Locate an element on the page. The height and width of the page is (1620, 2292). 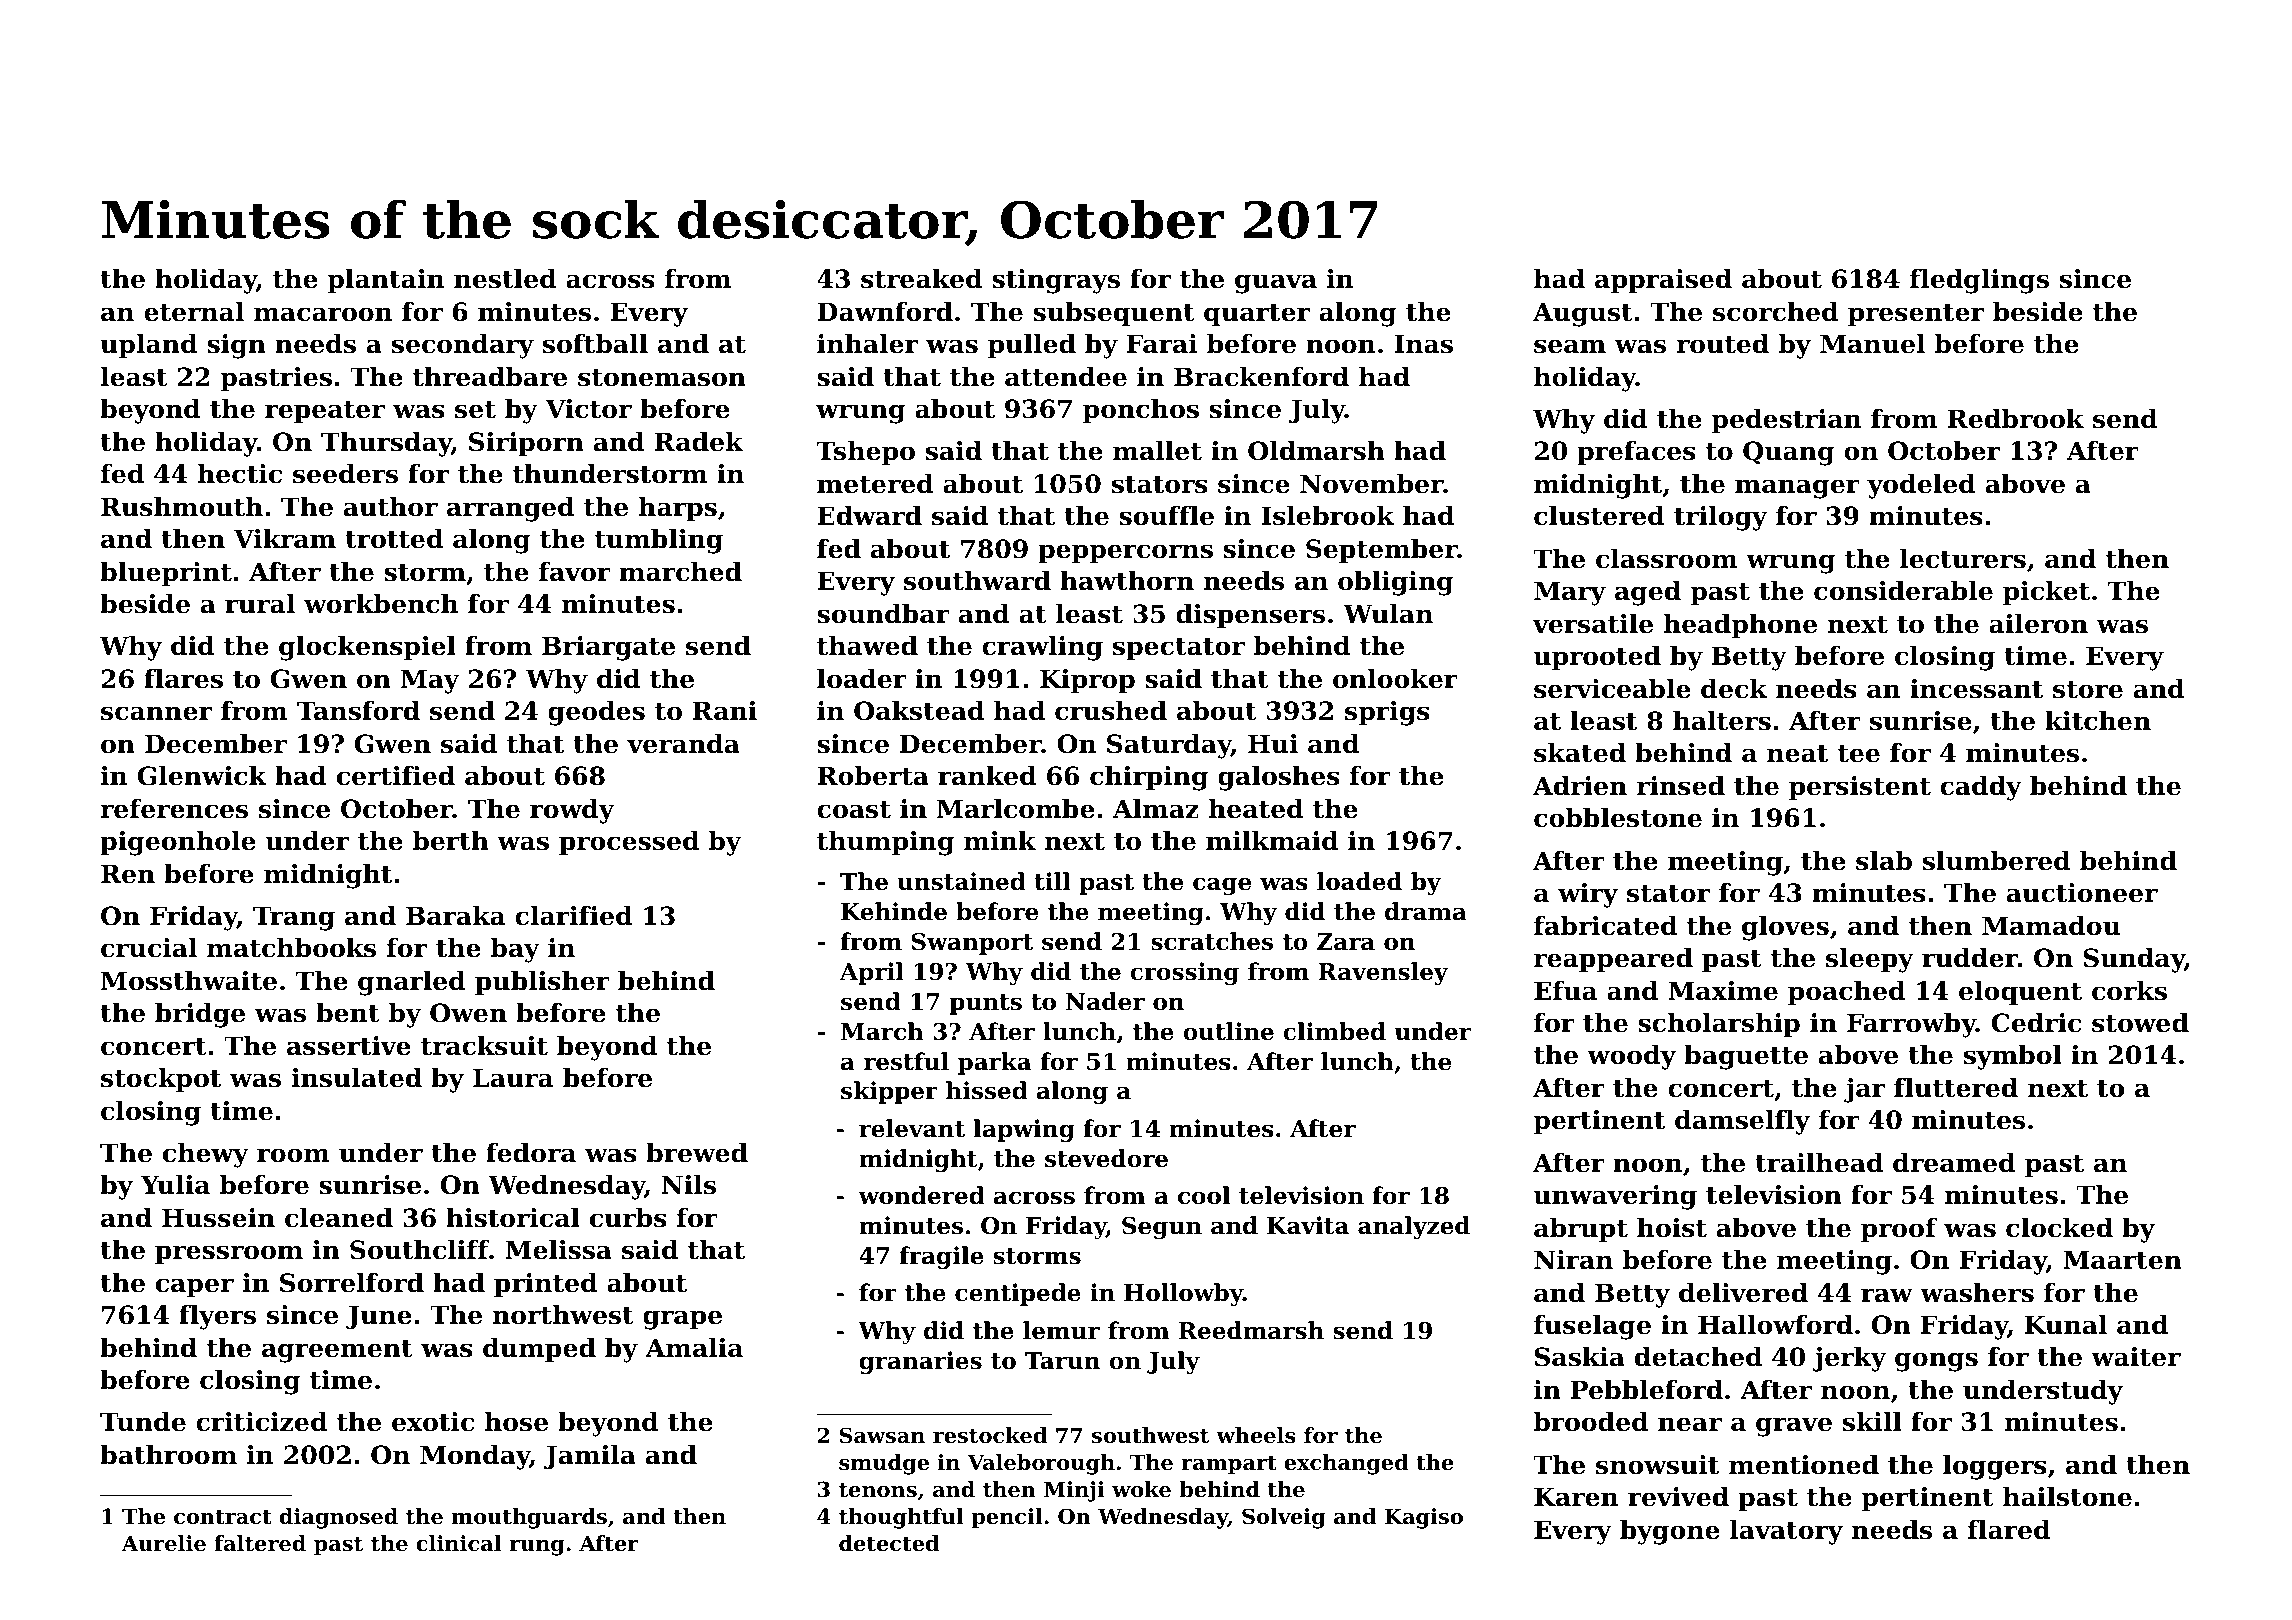
bent is located at coordinates (348, 1013).
